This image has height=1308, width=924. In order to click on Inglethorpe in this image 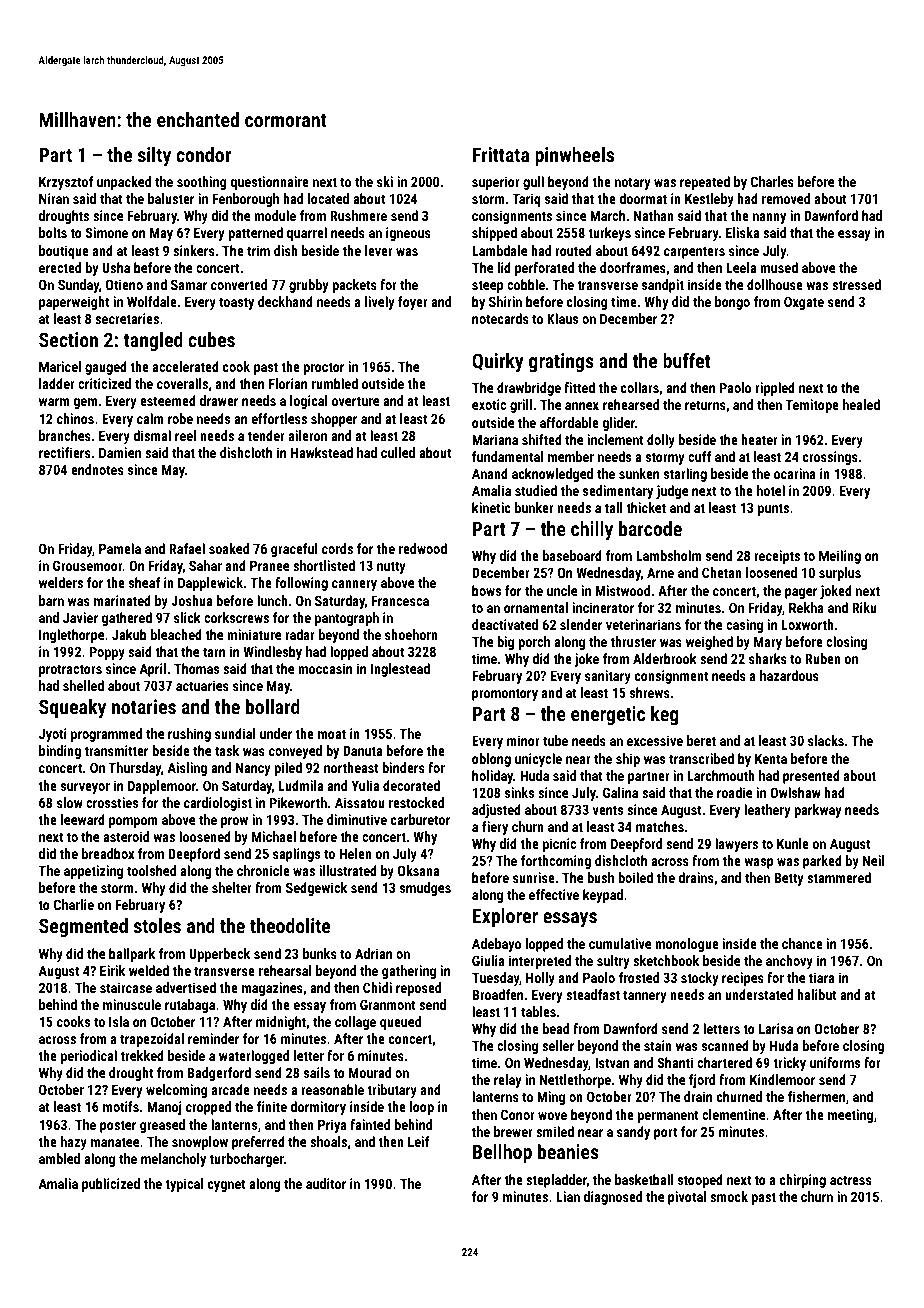, I will do `click(71, 636)`.
